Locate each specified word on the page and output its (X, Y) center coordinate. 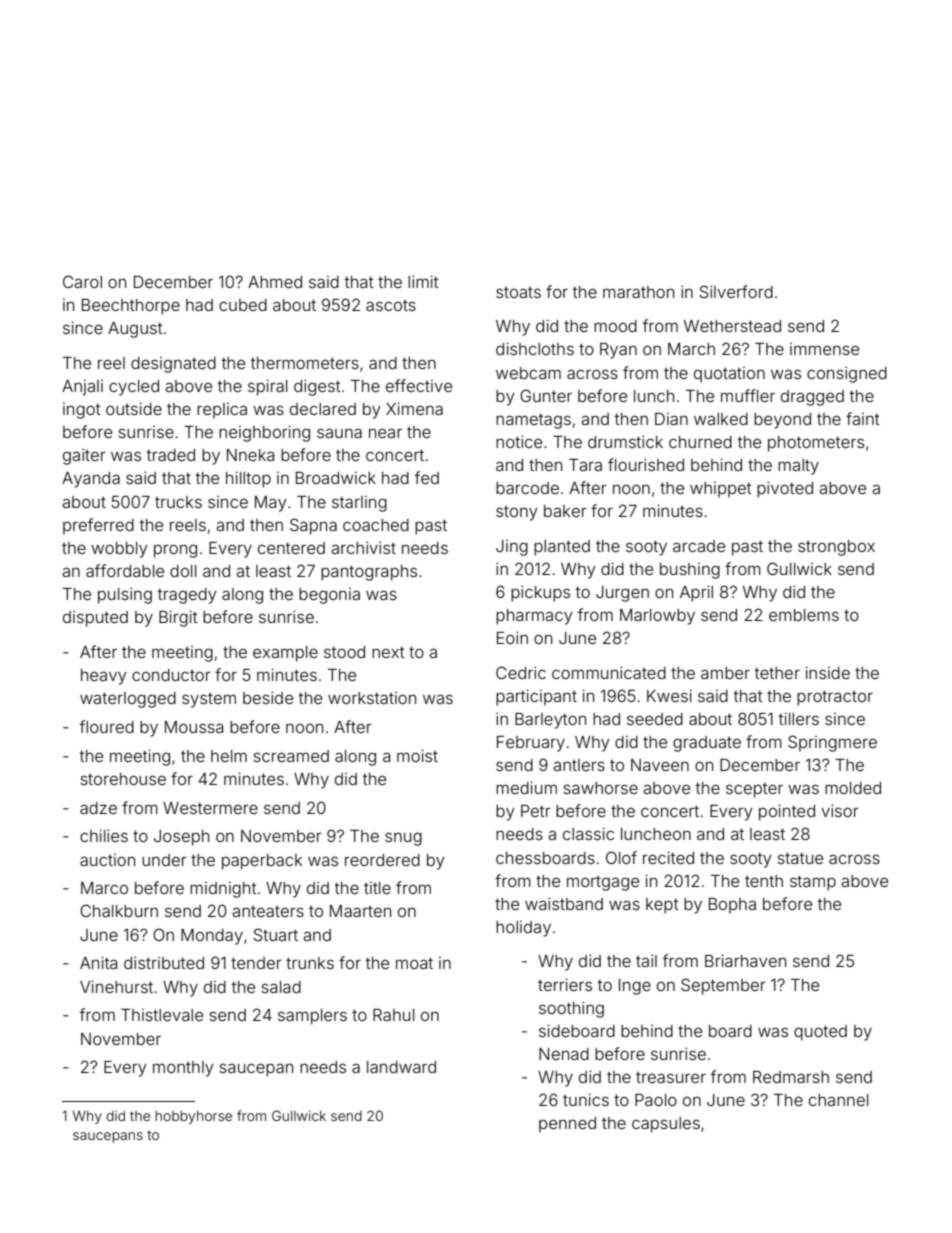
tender (256, 963)
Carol (82, 281)
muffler (748, 395)
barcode (527, 488)
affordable (125, 570)
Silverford (736, 291)
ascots (391, 305)
